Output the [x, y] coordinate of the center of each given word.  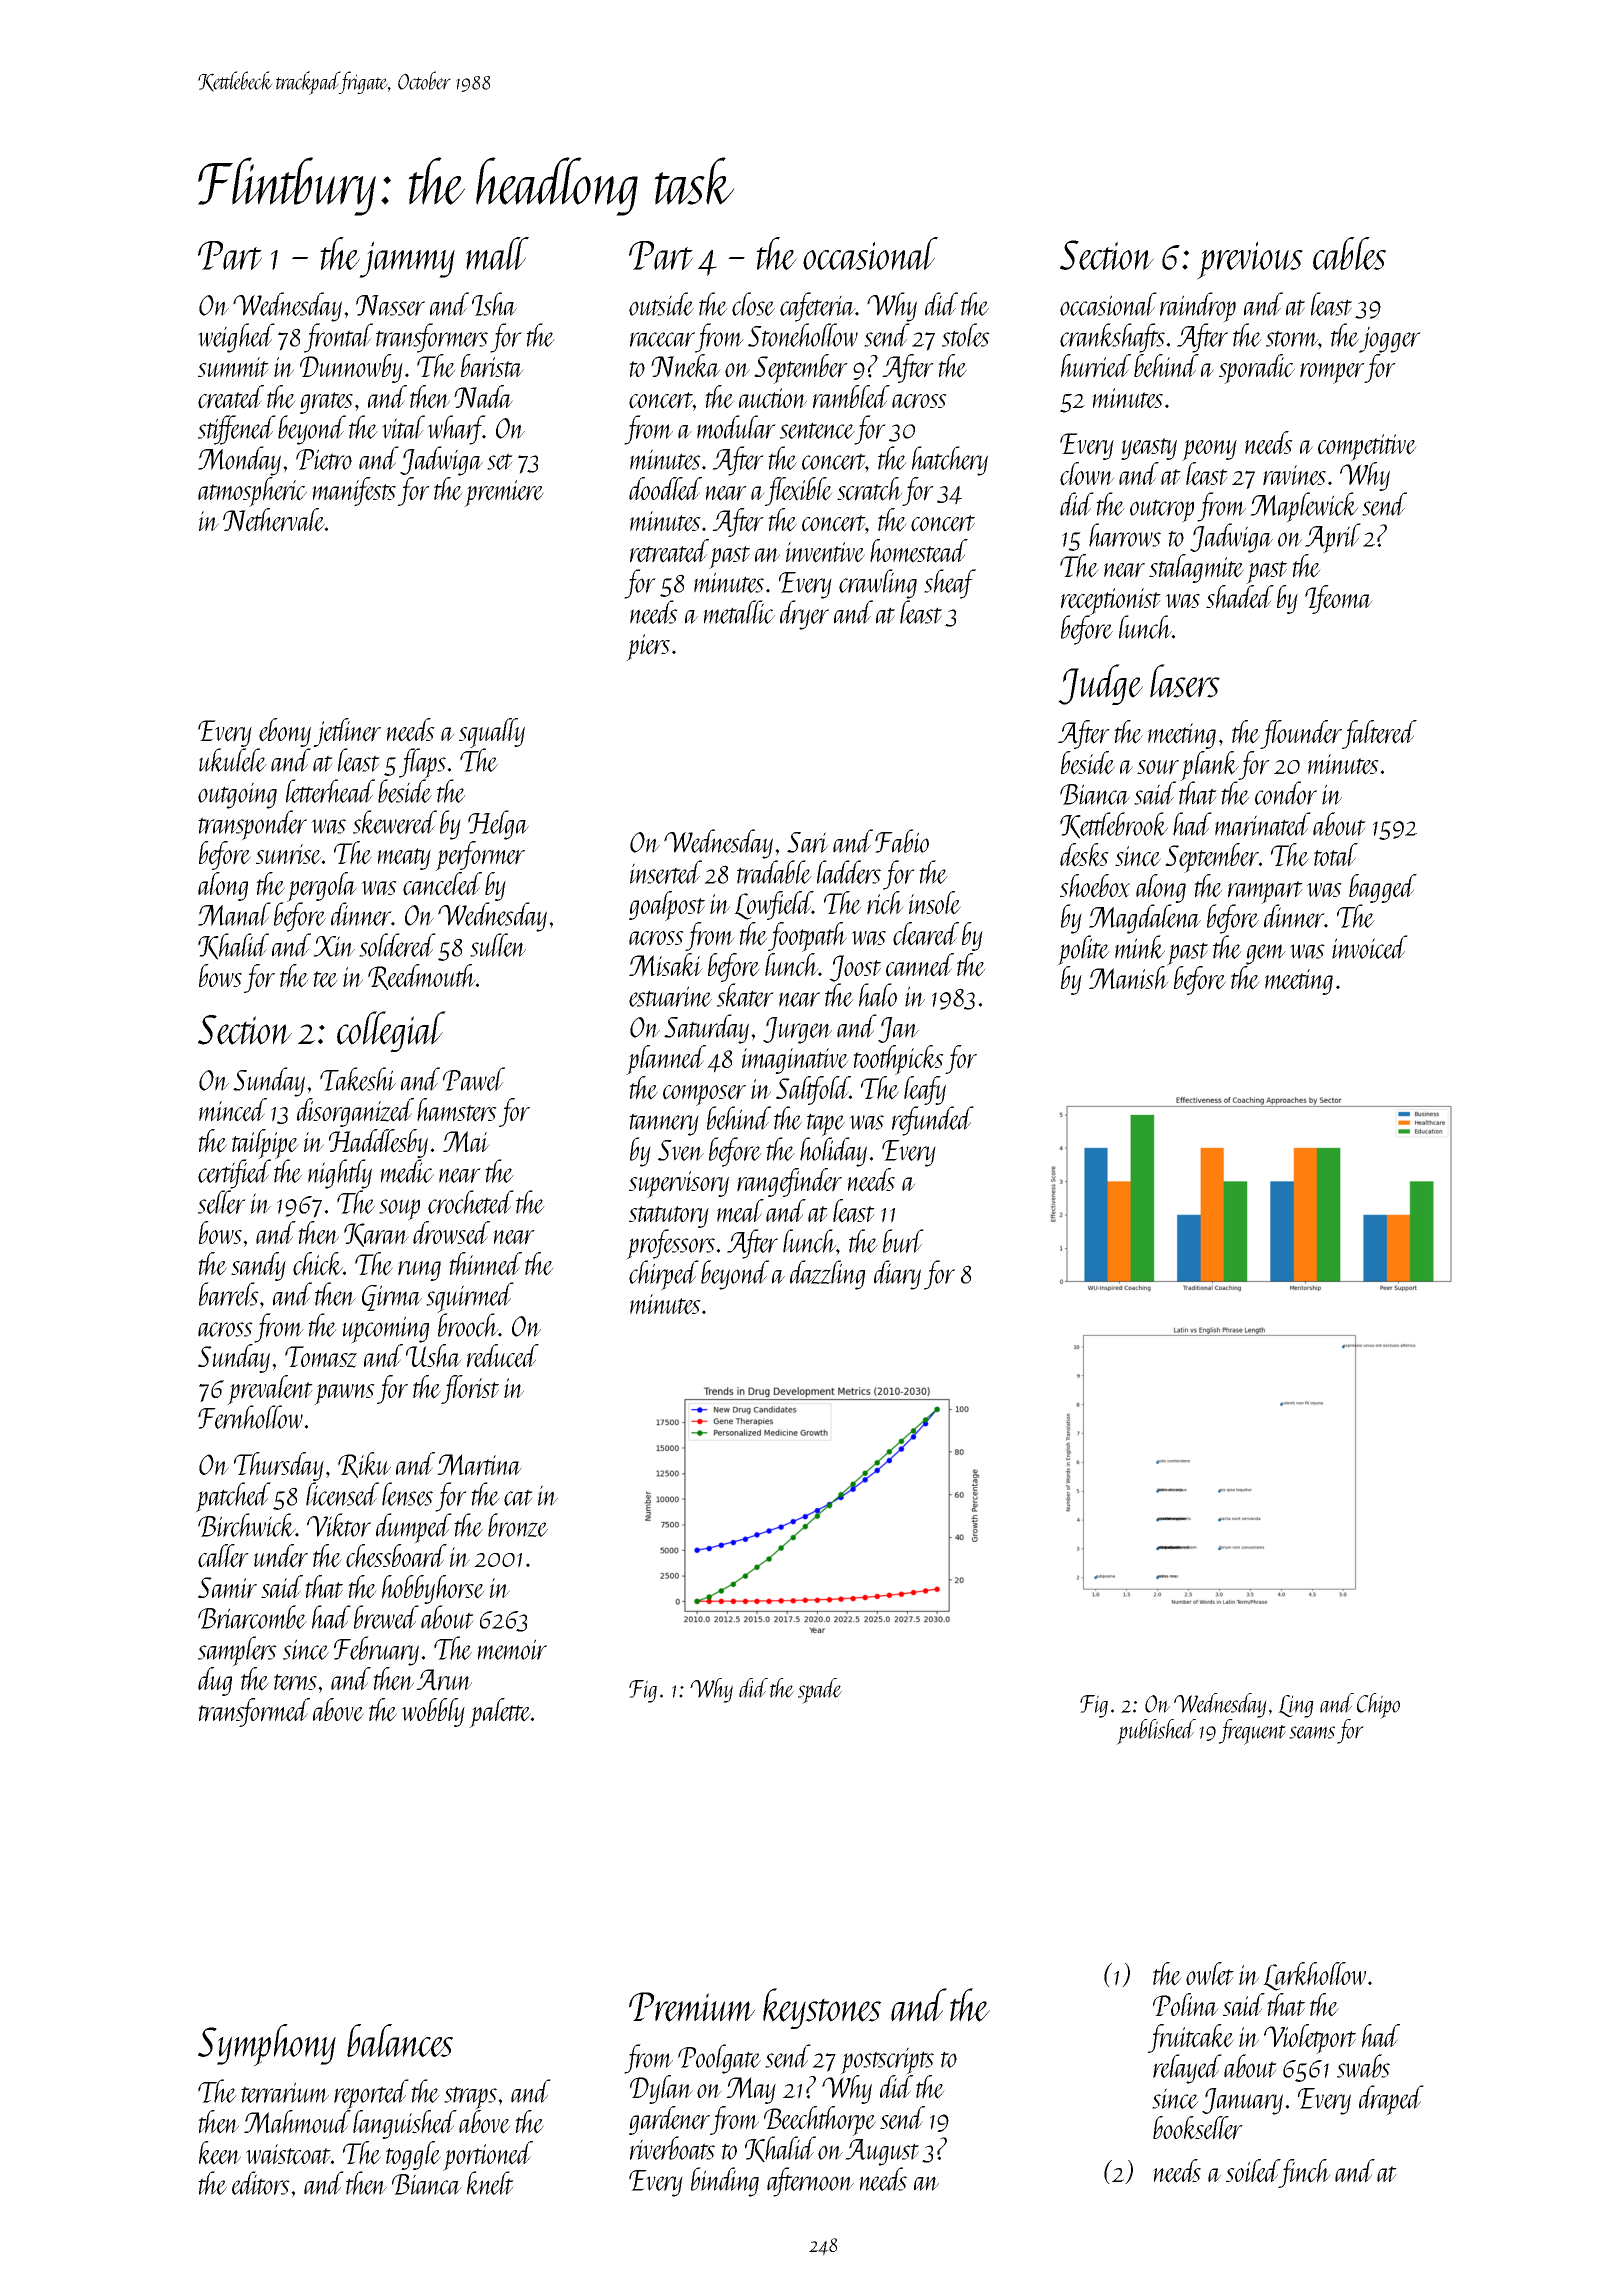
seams [1312, 1732]
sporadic [1257, 369]
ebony [285, 732]
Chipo [1378, 1706]
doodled [665, 489]
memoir [512, 1649]
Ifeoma [1339, 599]
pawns [344, 1394]
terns [295, 1682]
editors [261, 2183]
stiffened [237, 430]
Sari [808, 842]
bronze [518, 1525]
